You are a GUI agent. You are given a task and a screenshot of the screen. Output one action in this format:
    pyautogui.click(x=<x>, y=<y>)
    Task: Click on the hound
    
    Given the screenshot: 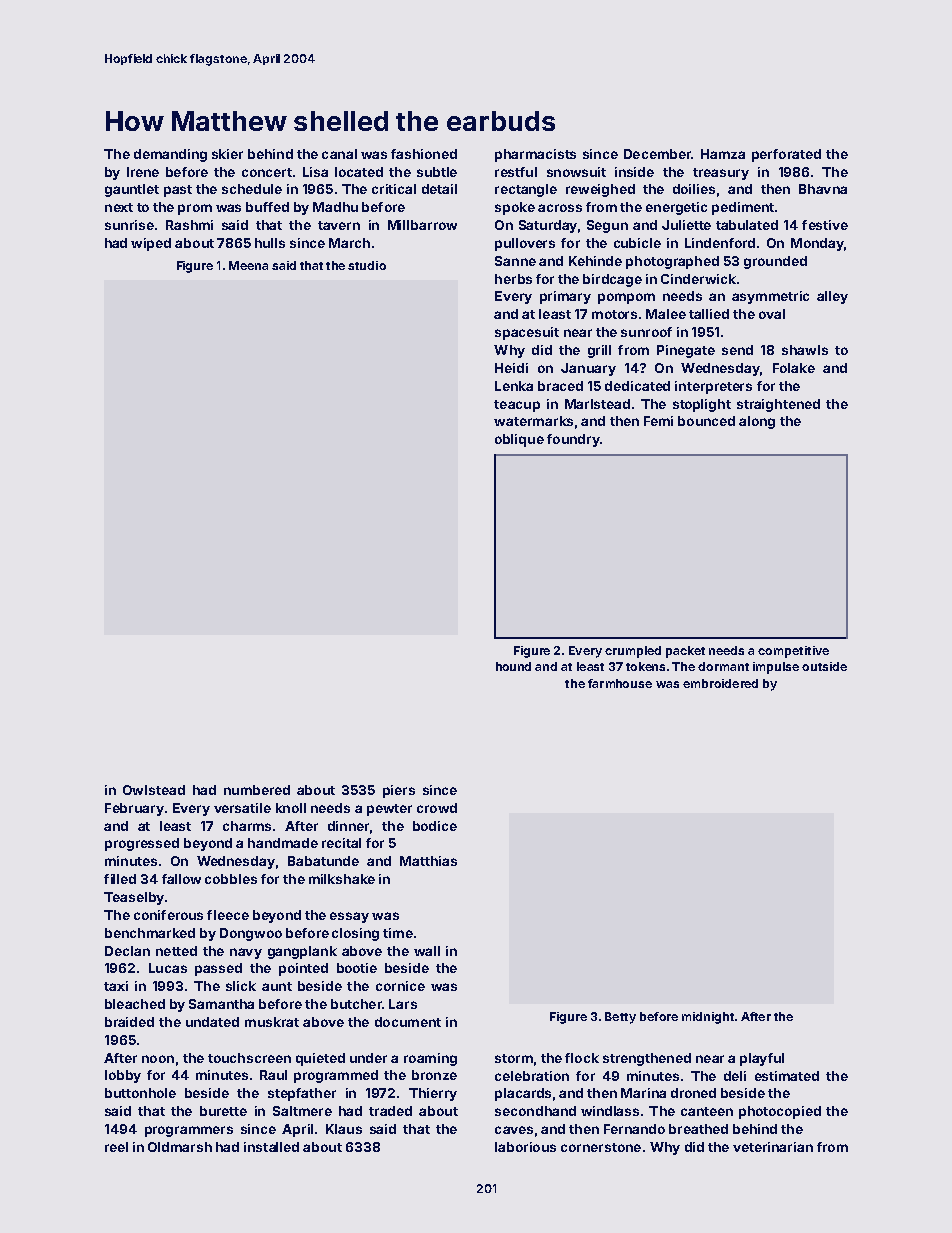 What is the action you would take?
    pyautogui.click(x=513, y=666)
